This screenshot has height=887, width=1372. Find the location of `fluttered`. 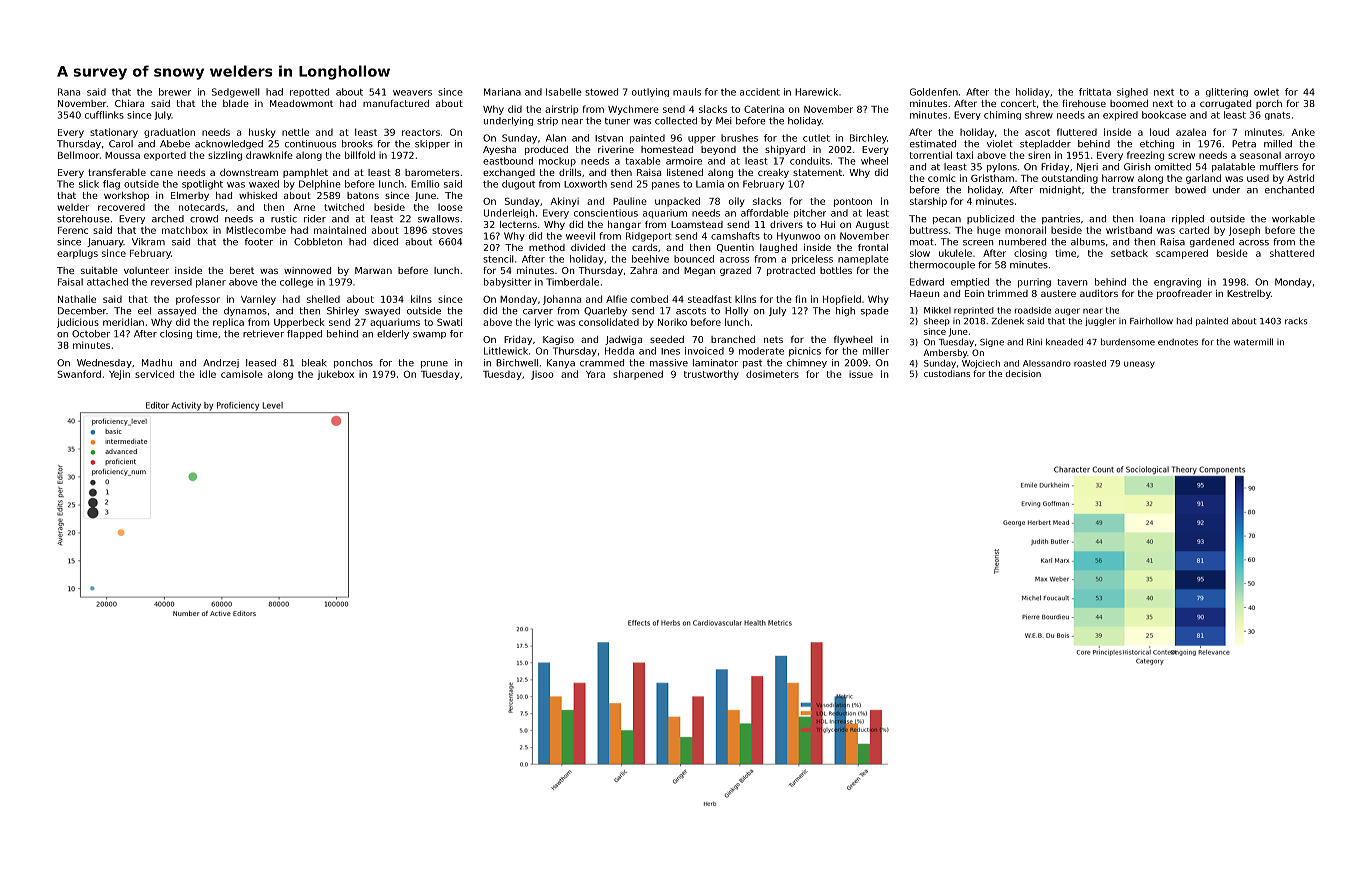

fluttered is located at coordinates (1077, 132).
